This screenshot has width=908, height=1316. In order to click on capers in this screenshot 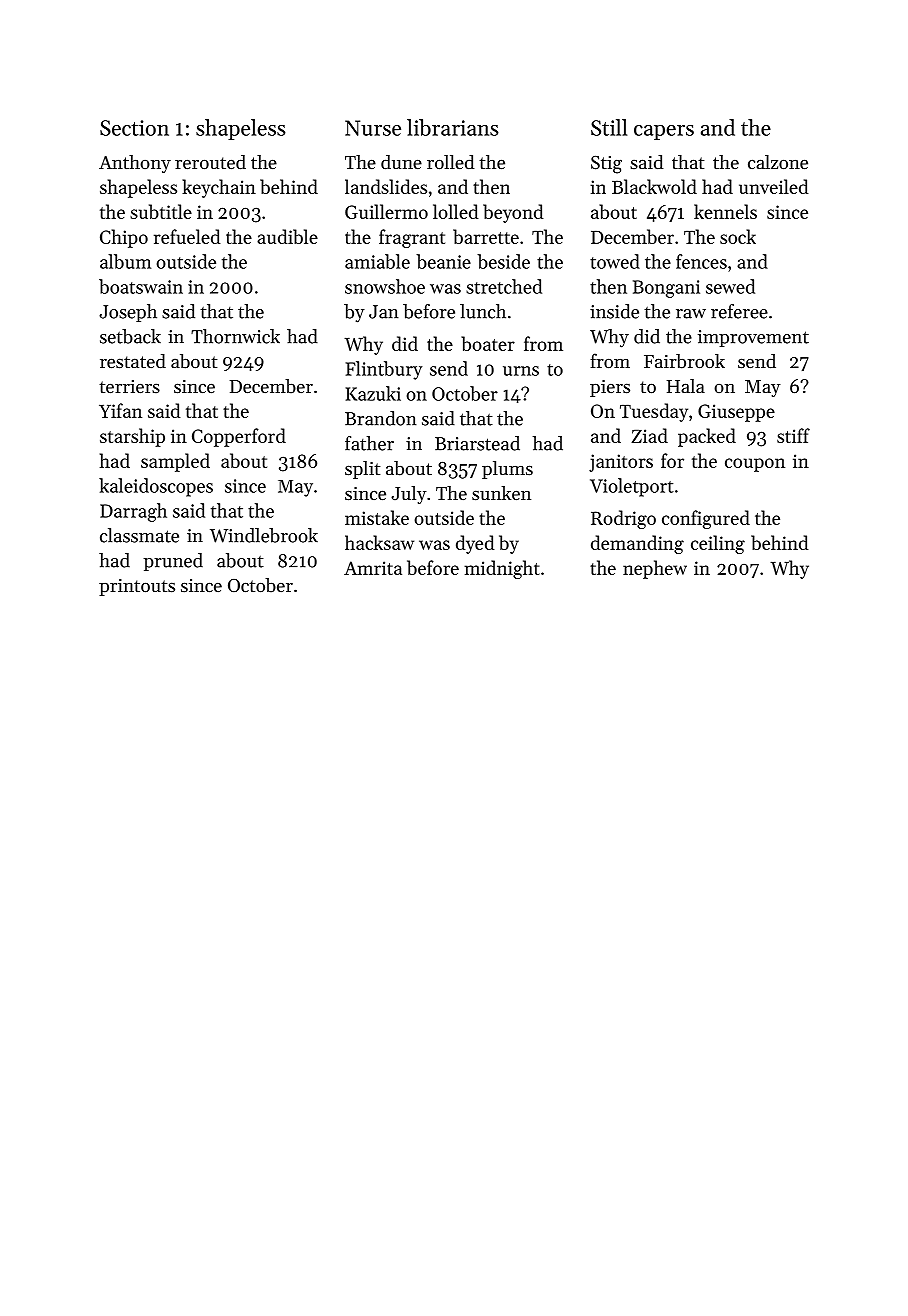, I will do `click(664, 132)`.
